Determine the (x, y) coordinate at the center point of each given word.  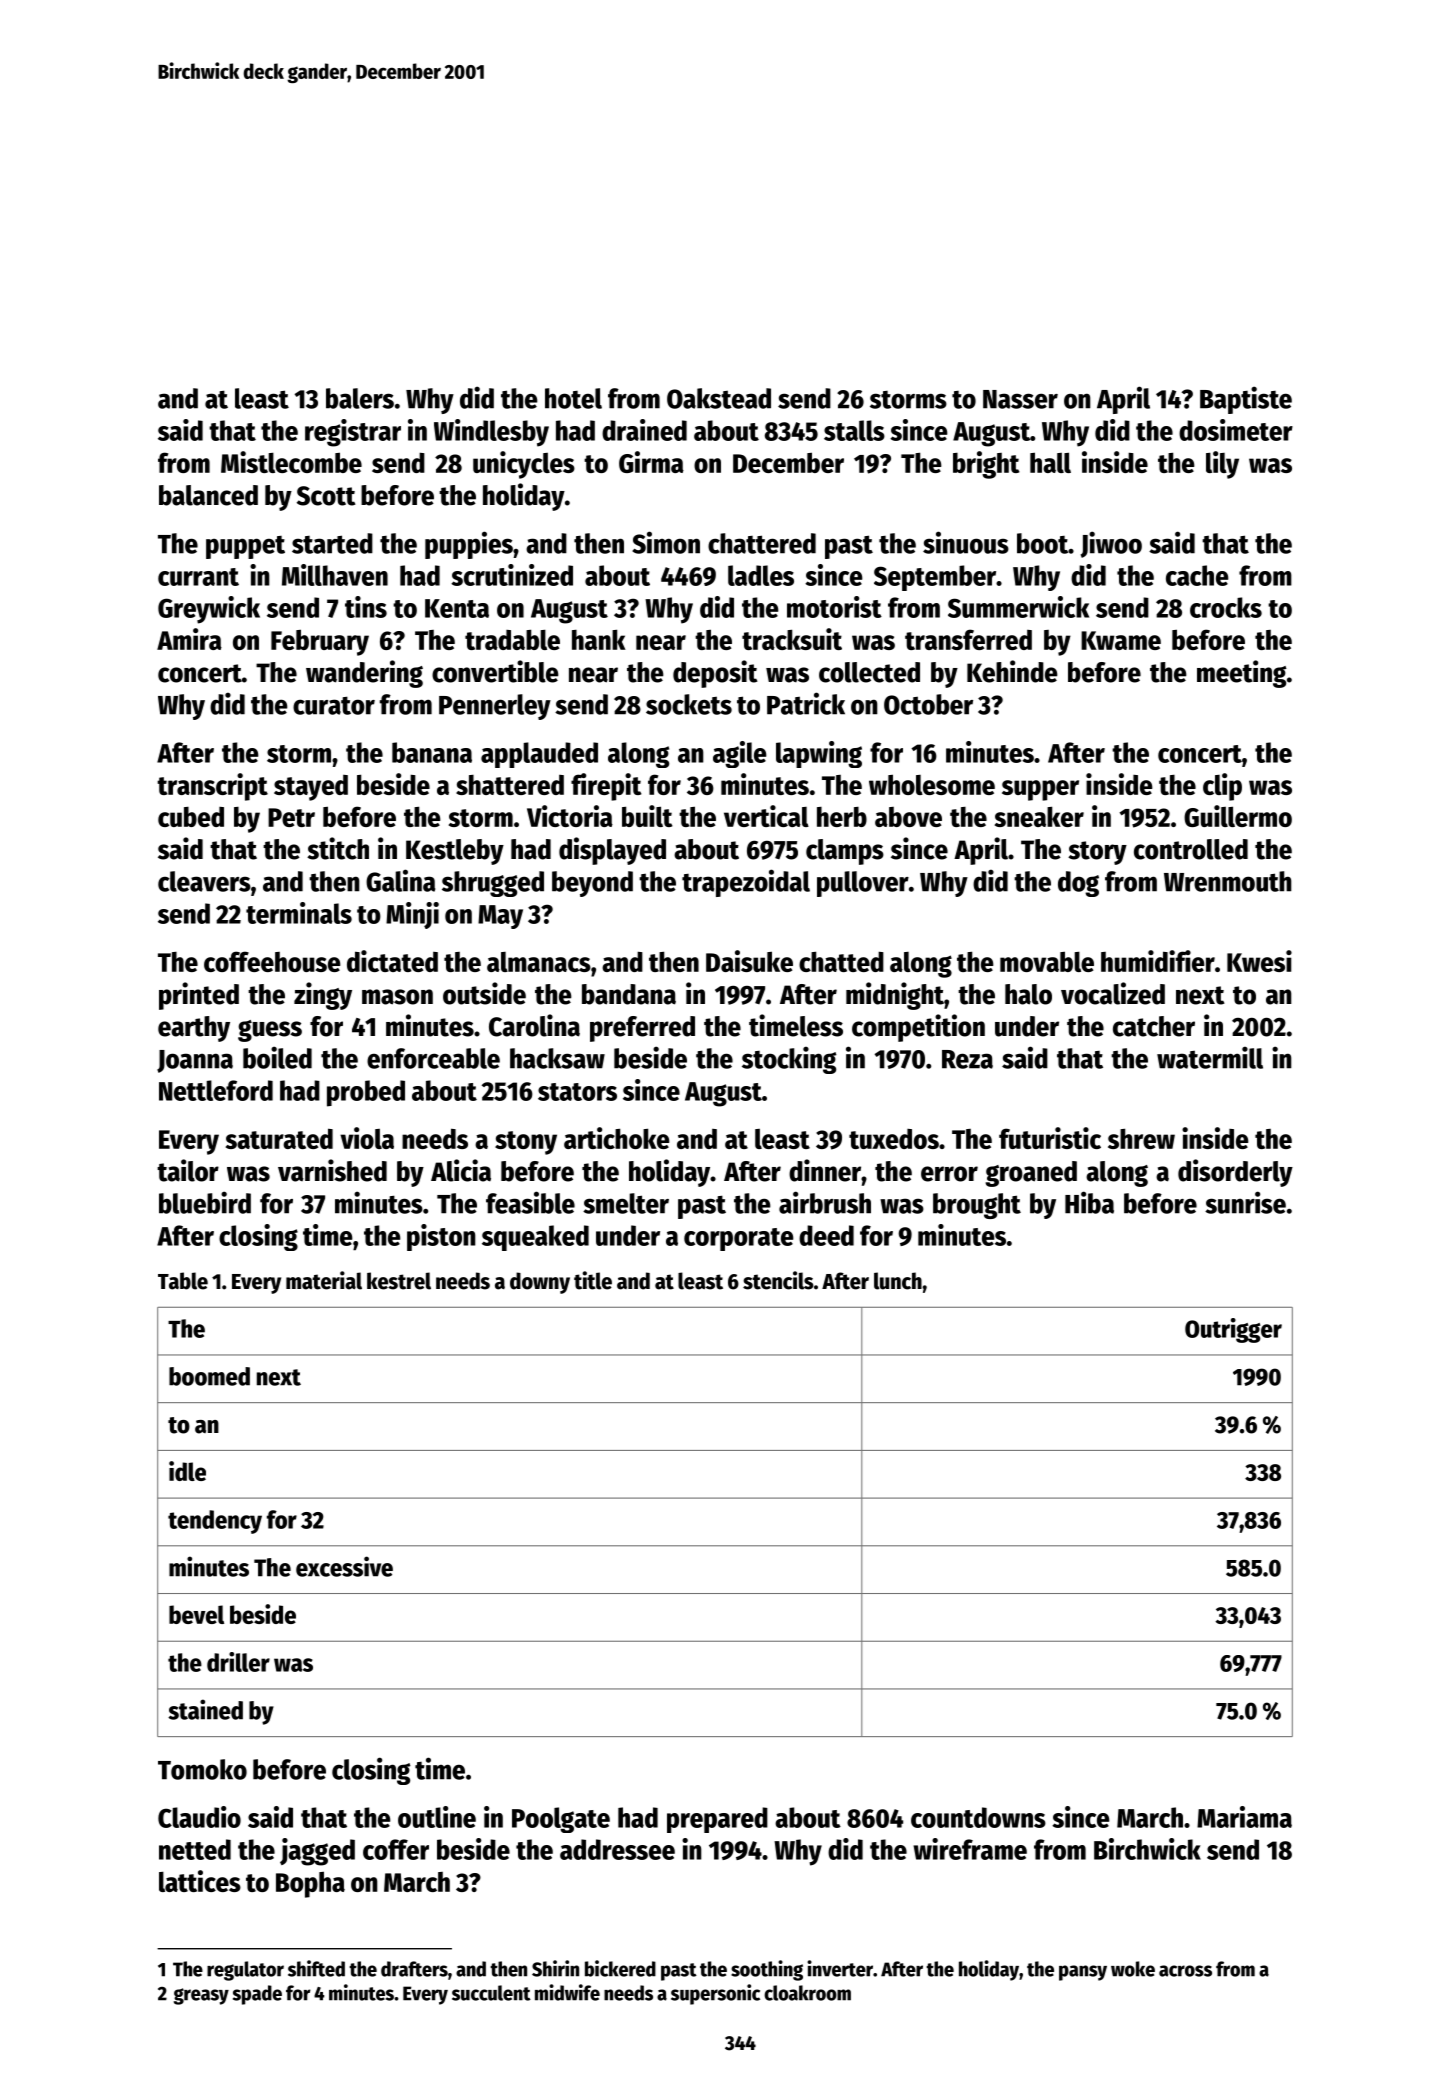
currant (198, 577)
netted (195, 1849)
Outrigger (1233, 1330)
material (324, 1280)
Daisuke (749, 961)
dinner (825, 1170)
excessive (344, 1566)
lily (1222, 465)
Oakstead (719, 398)
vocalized (1113, 993)
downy (540, 1283)
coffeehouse (272, 961)
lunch (898, 1281)
